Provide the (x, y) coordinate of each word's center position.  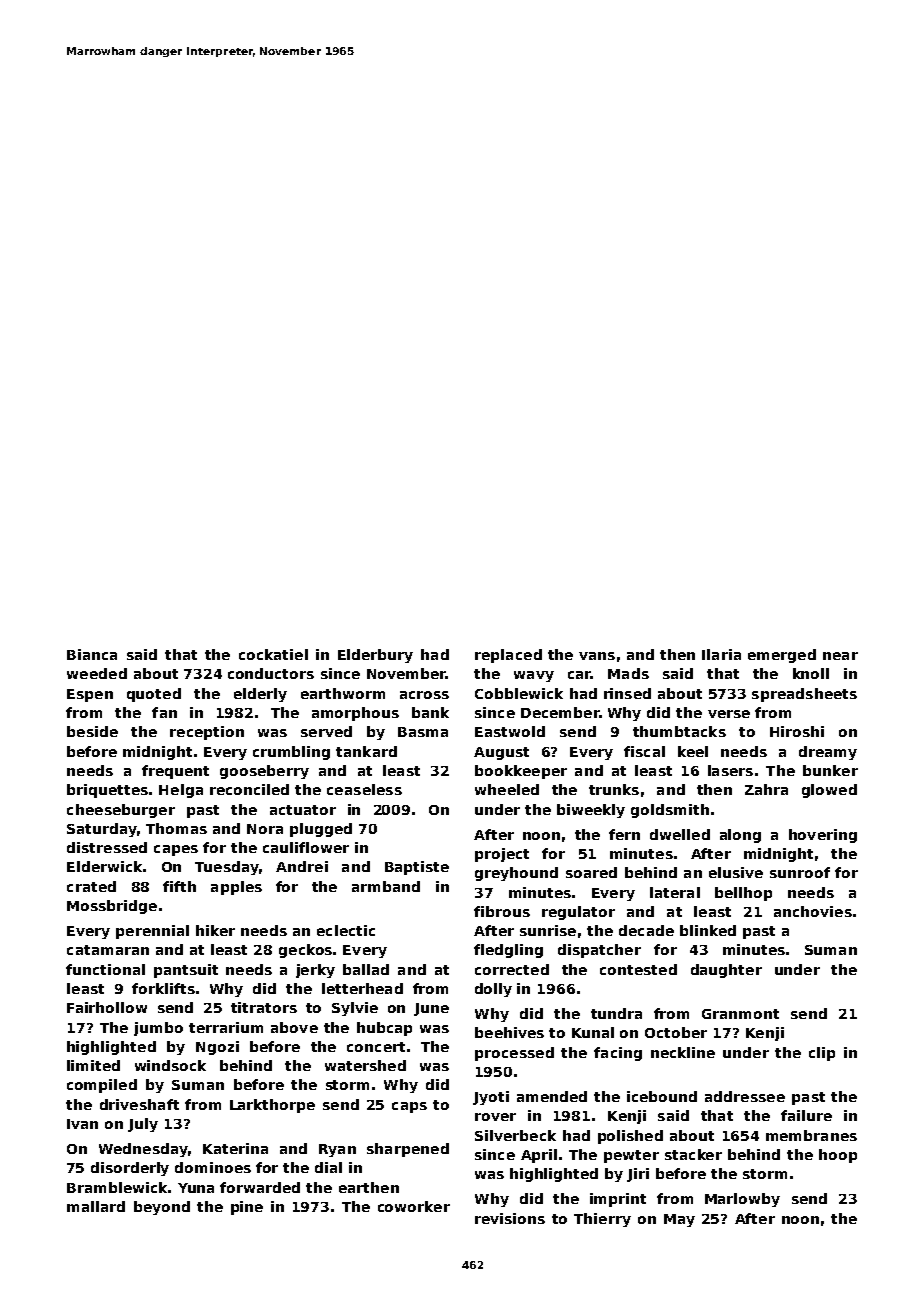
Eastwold (510, 731)
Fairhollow (107, 1007)
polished (630, 1137)
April (539, 1156)
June (431, 1009)
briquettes (107, 791)
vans (597, 656)
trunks (614, 789)
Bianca (92, 654)
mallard (96, 1206)
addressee (745, 1096)
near (840, 656)
